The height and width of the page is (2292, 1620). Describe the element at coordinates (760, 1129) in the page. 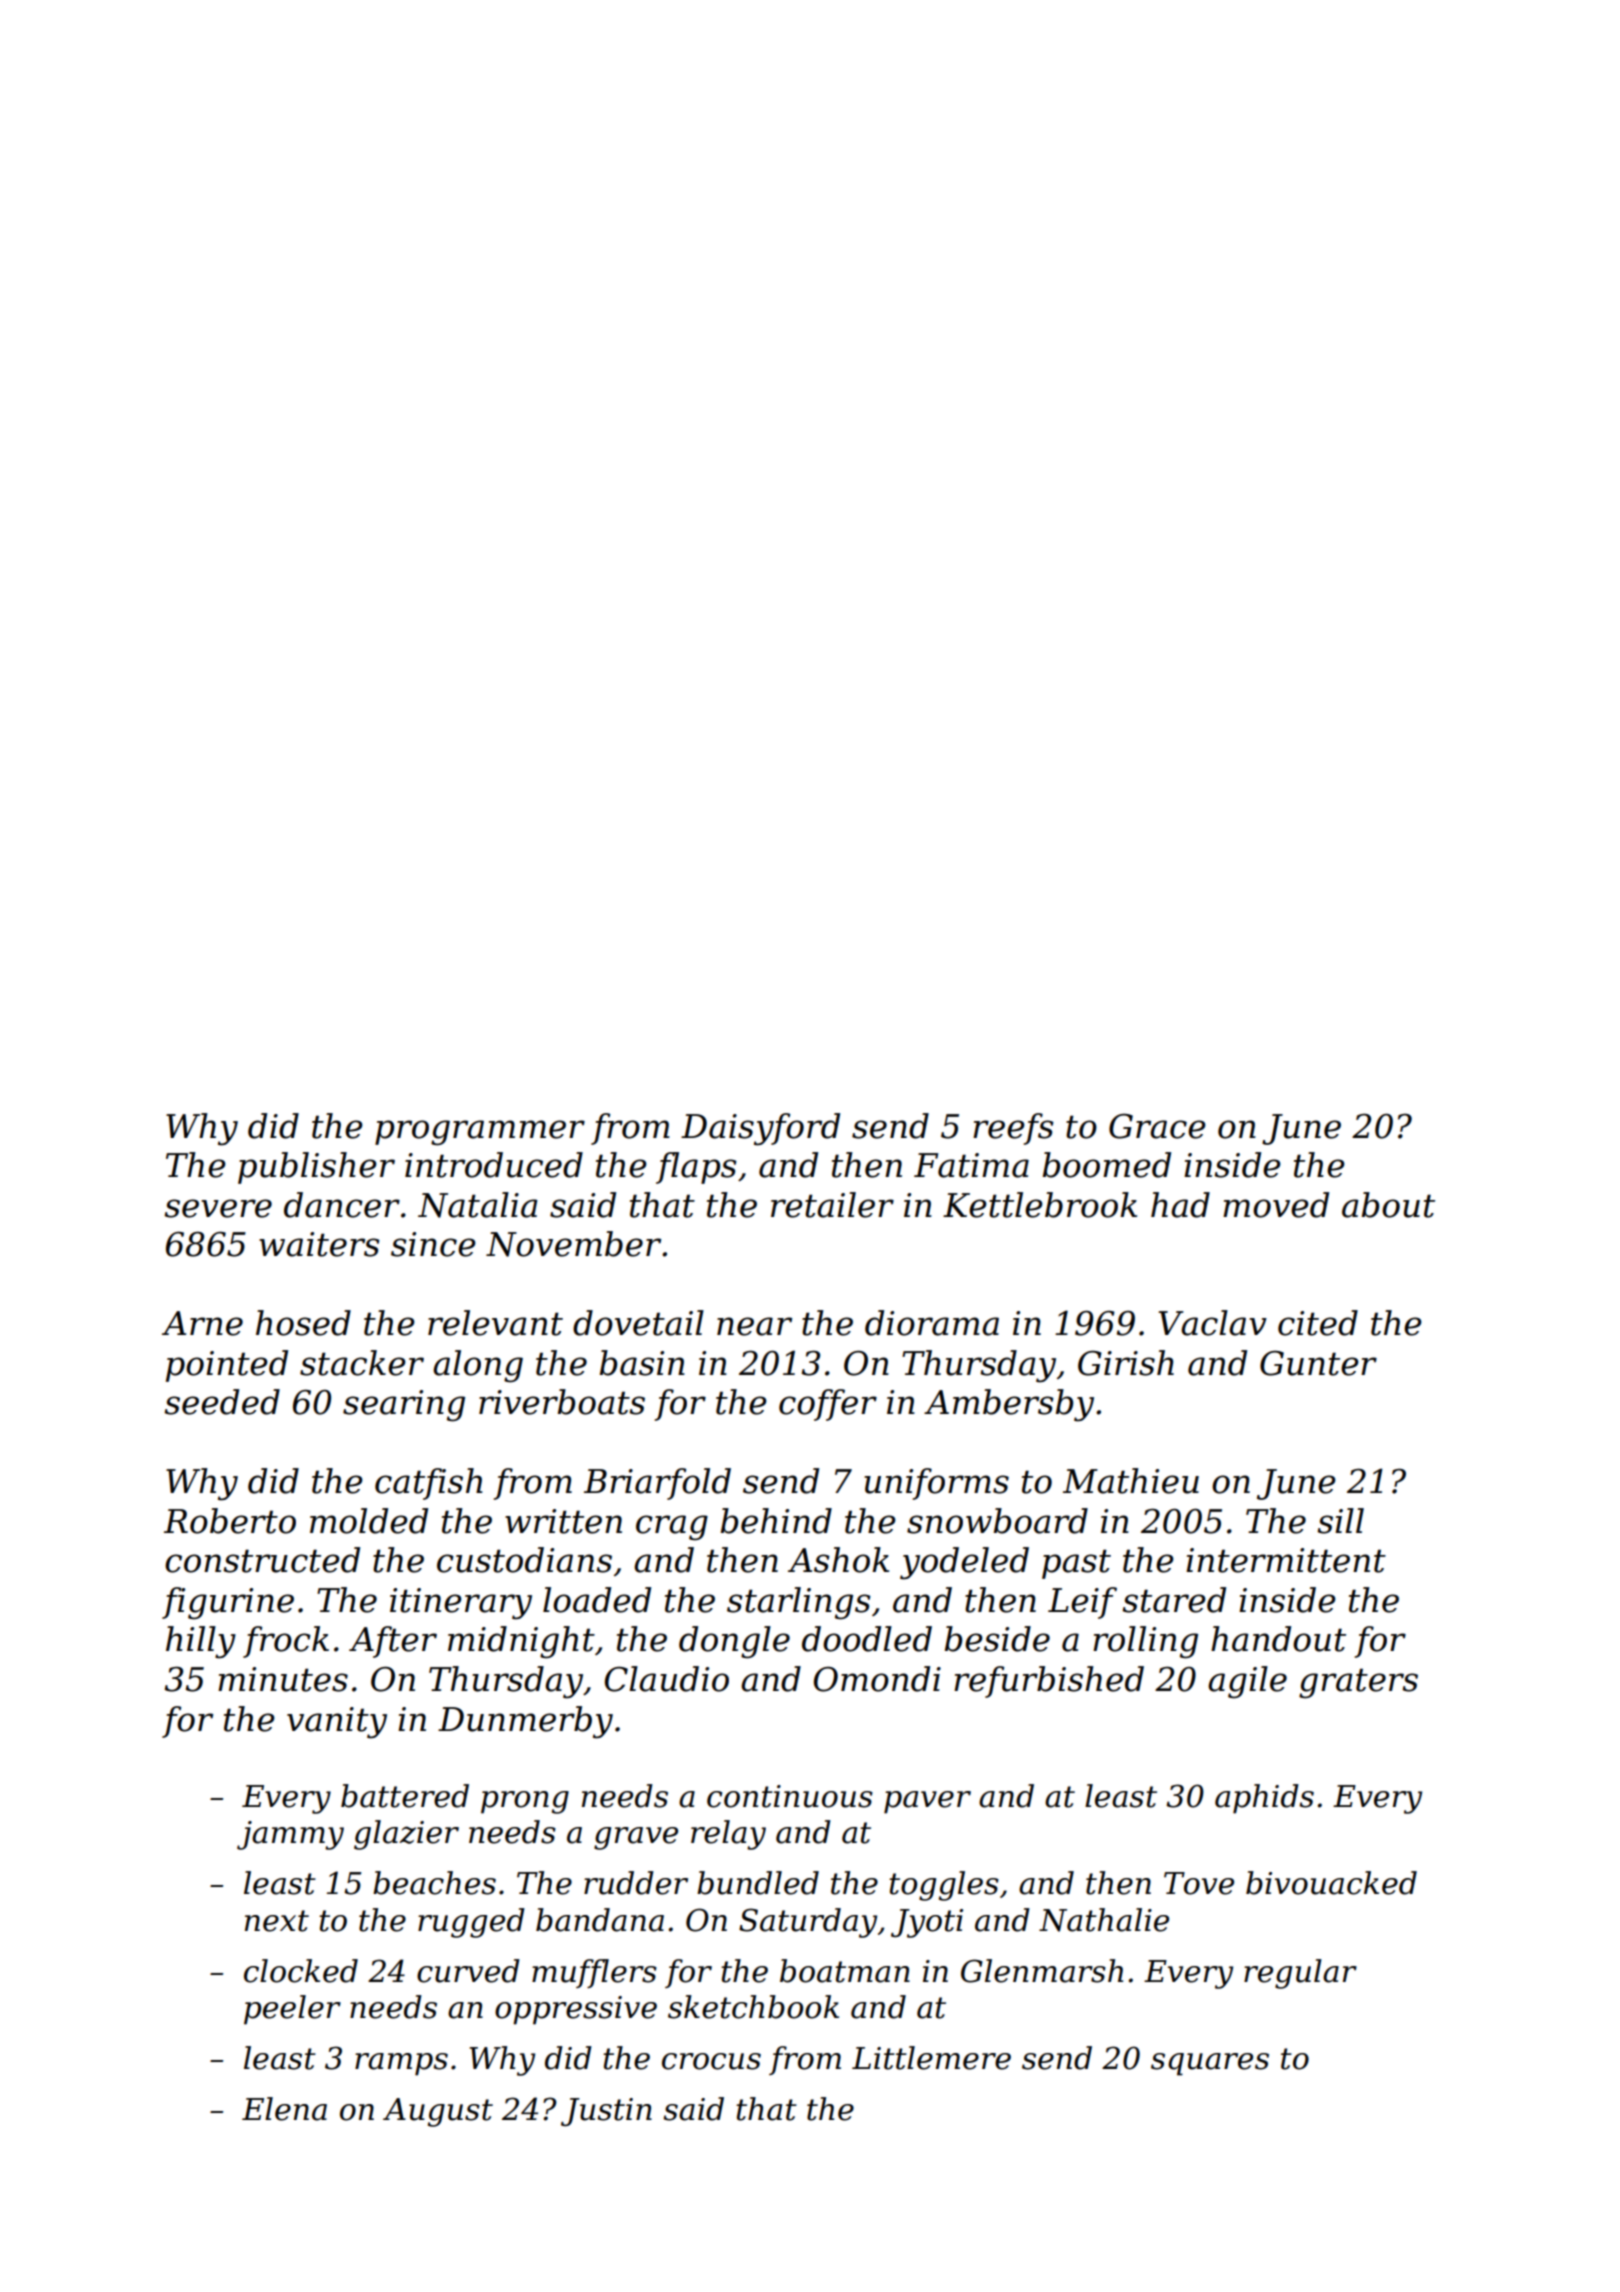

I see `Daisyford` at that location.
